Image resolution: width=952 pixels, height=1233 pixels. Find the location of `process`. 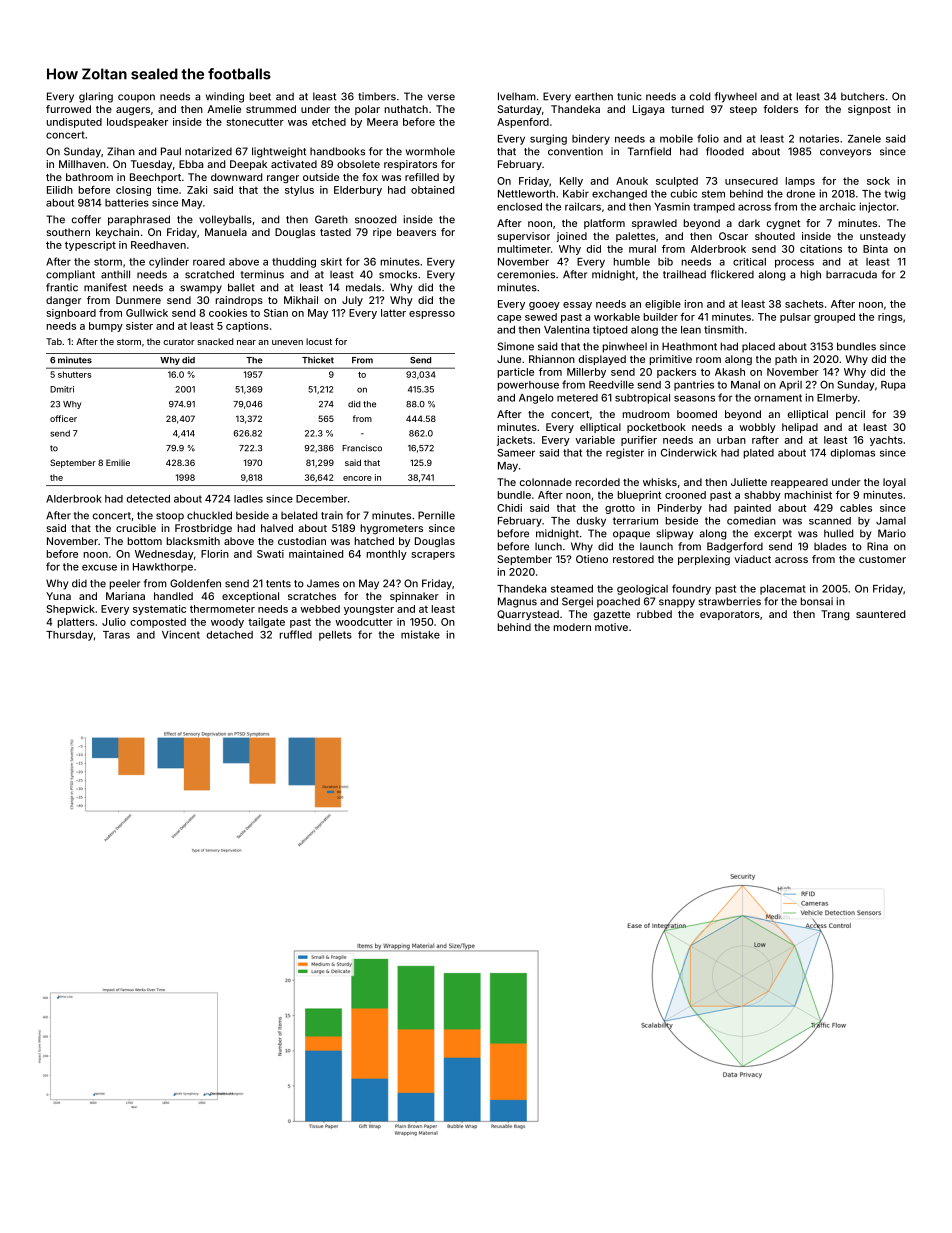

process is located at coordinates (794, 263).
